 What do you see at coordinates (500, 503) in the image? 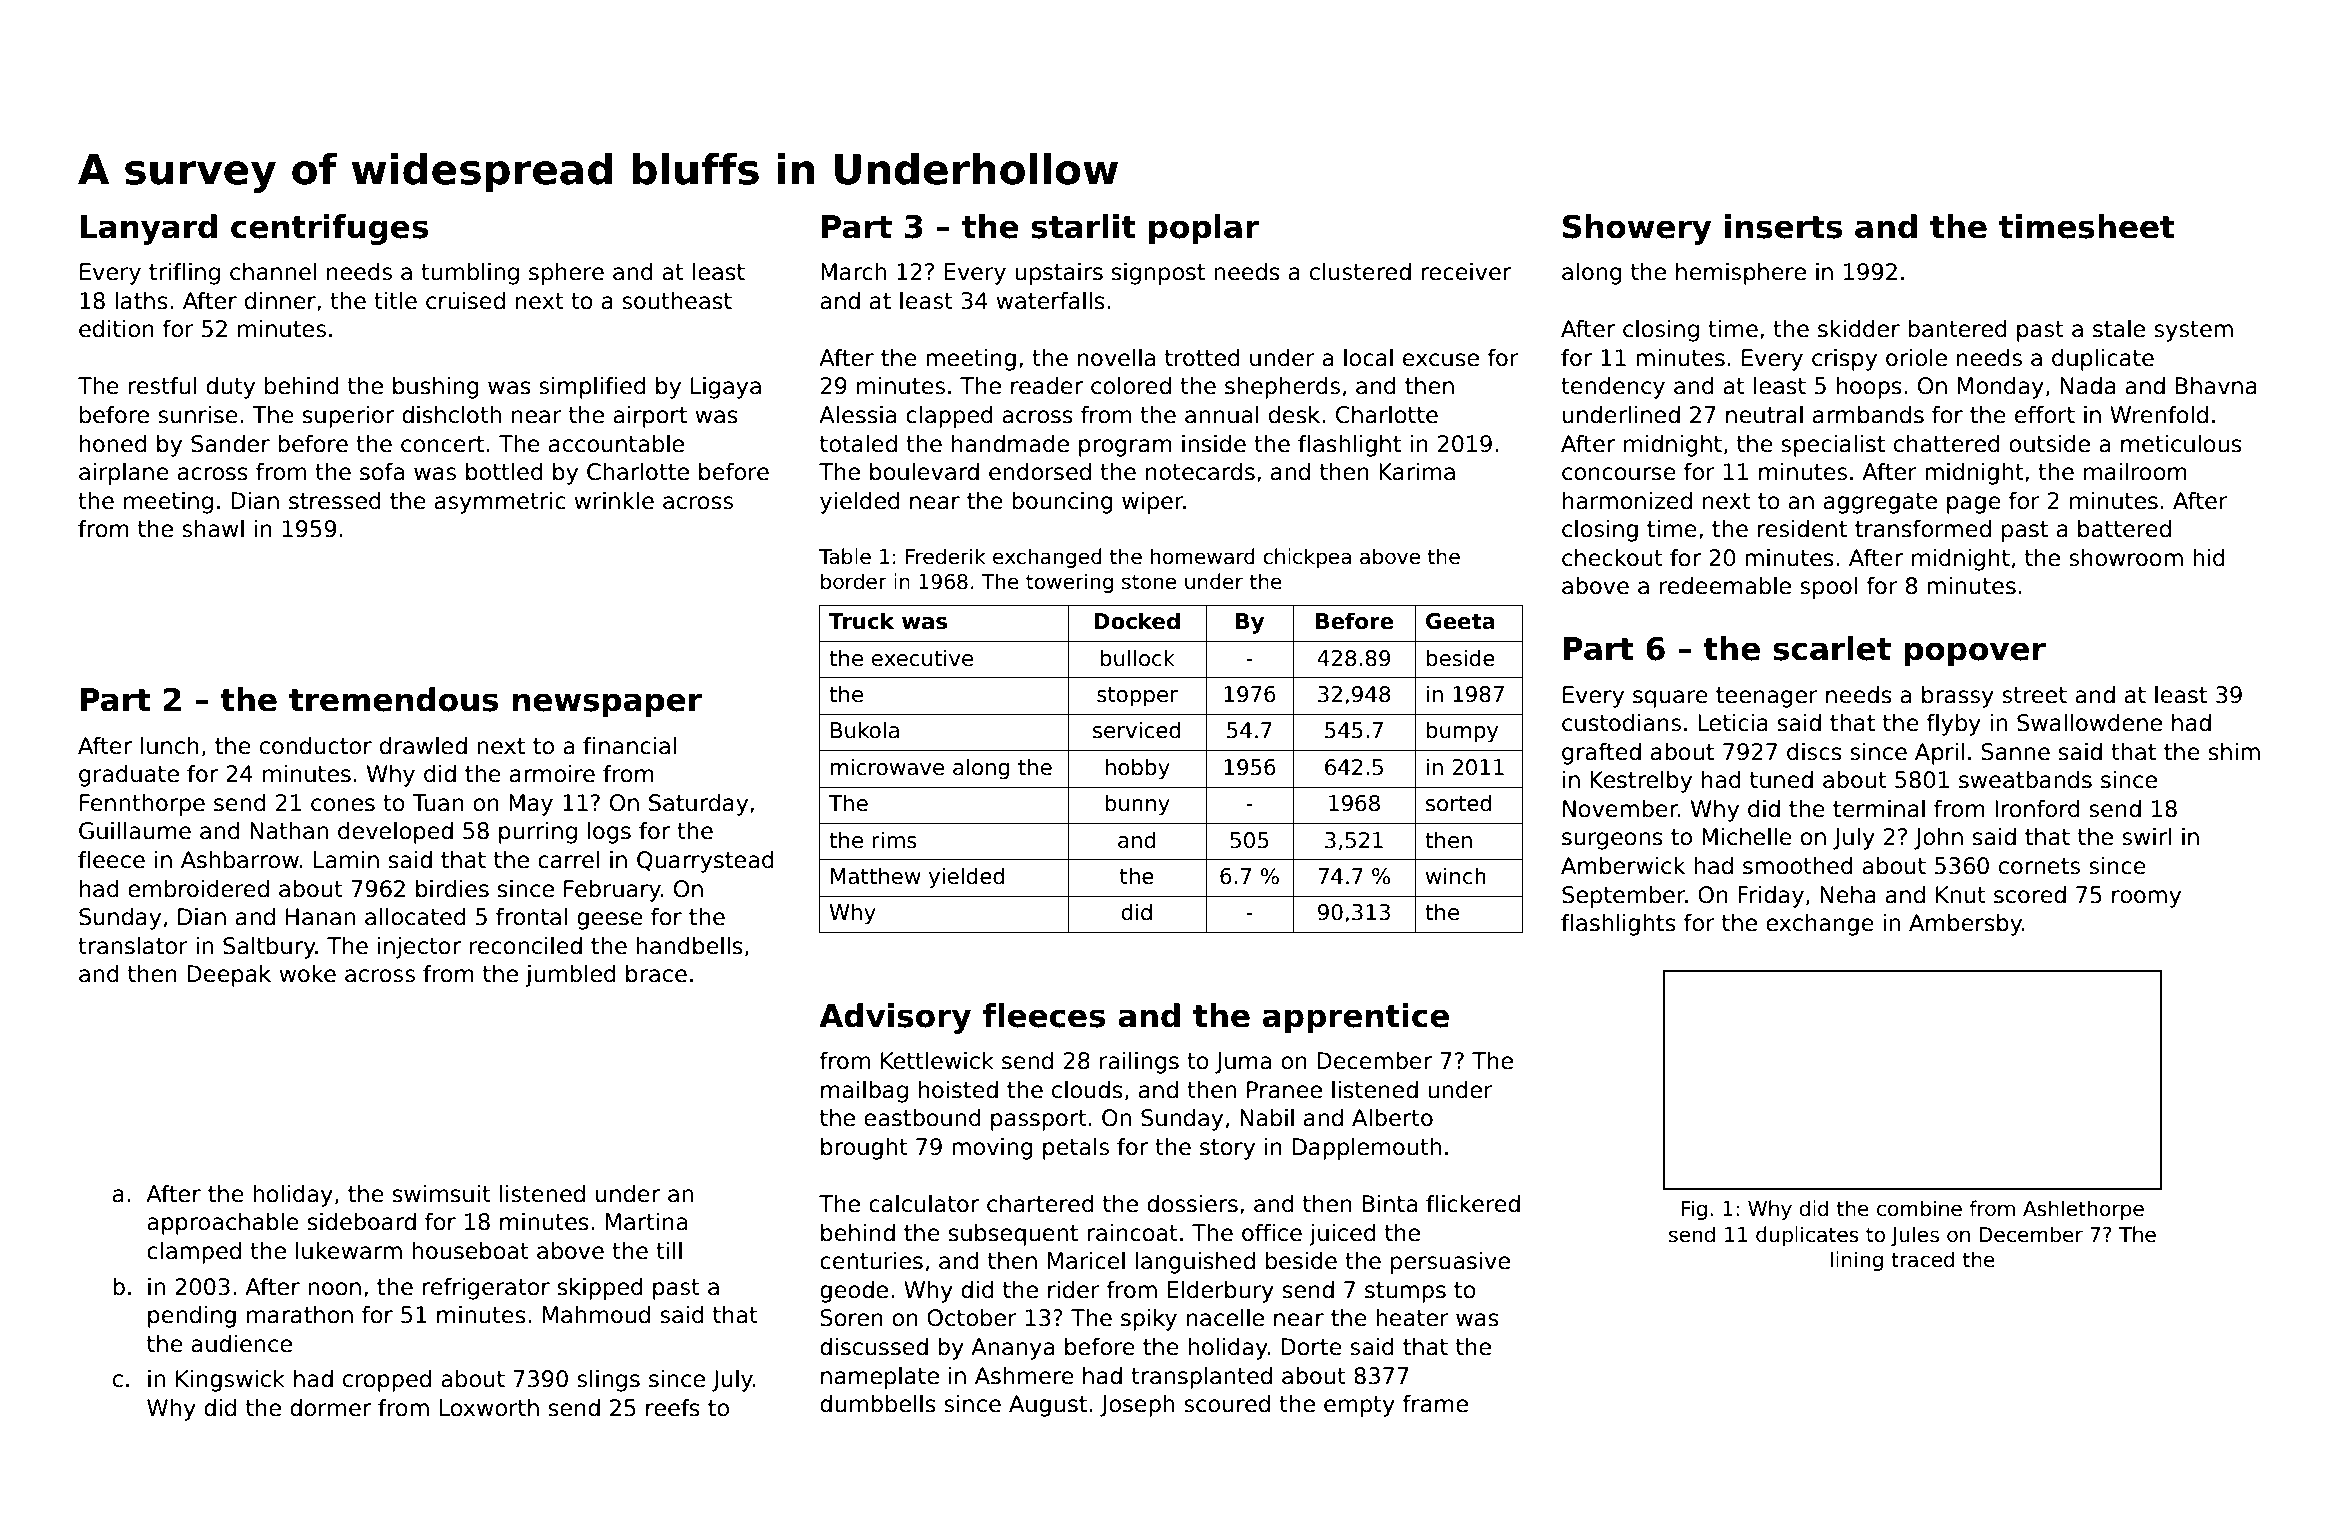
I see `asymmetric` at bounding box center [500, 503].
